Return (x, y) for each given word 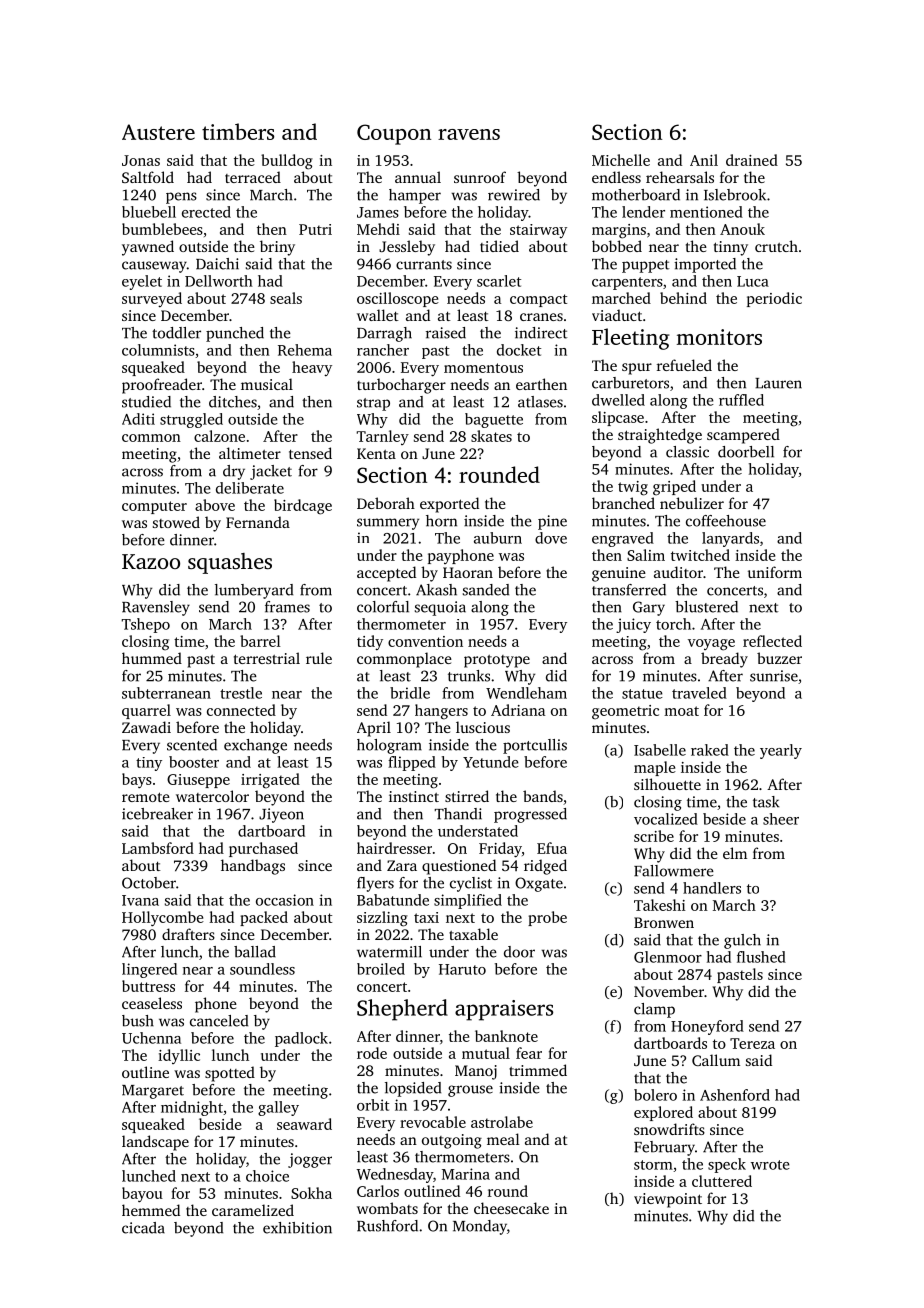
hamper (415, 196)
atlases (540, 402)
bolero (655, 1095)
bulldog (287, 162)
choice (267, 1176)
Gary (649, 608)
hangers (441, 712)
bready (724, 660)
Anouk (742, 229)
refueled (684, 365)
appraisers (504, 1010)
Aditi (138, 419)
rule (319, 658)
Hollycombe (163, 919)
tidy (370, 643)
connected (241, 710)
